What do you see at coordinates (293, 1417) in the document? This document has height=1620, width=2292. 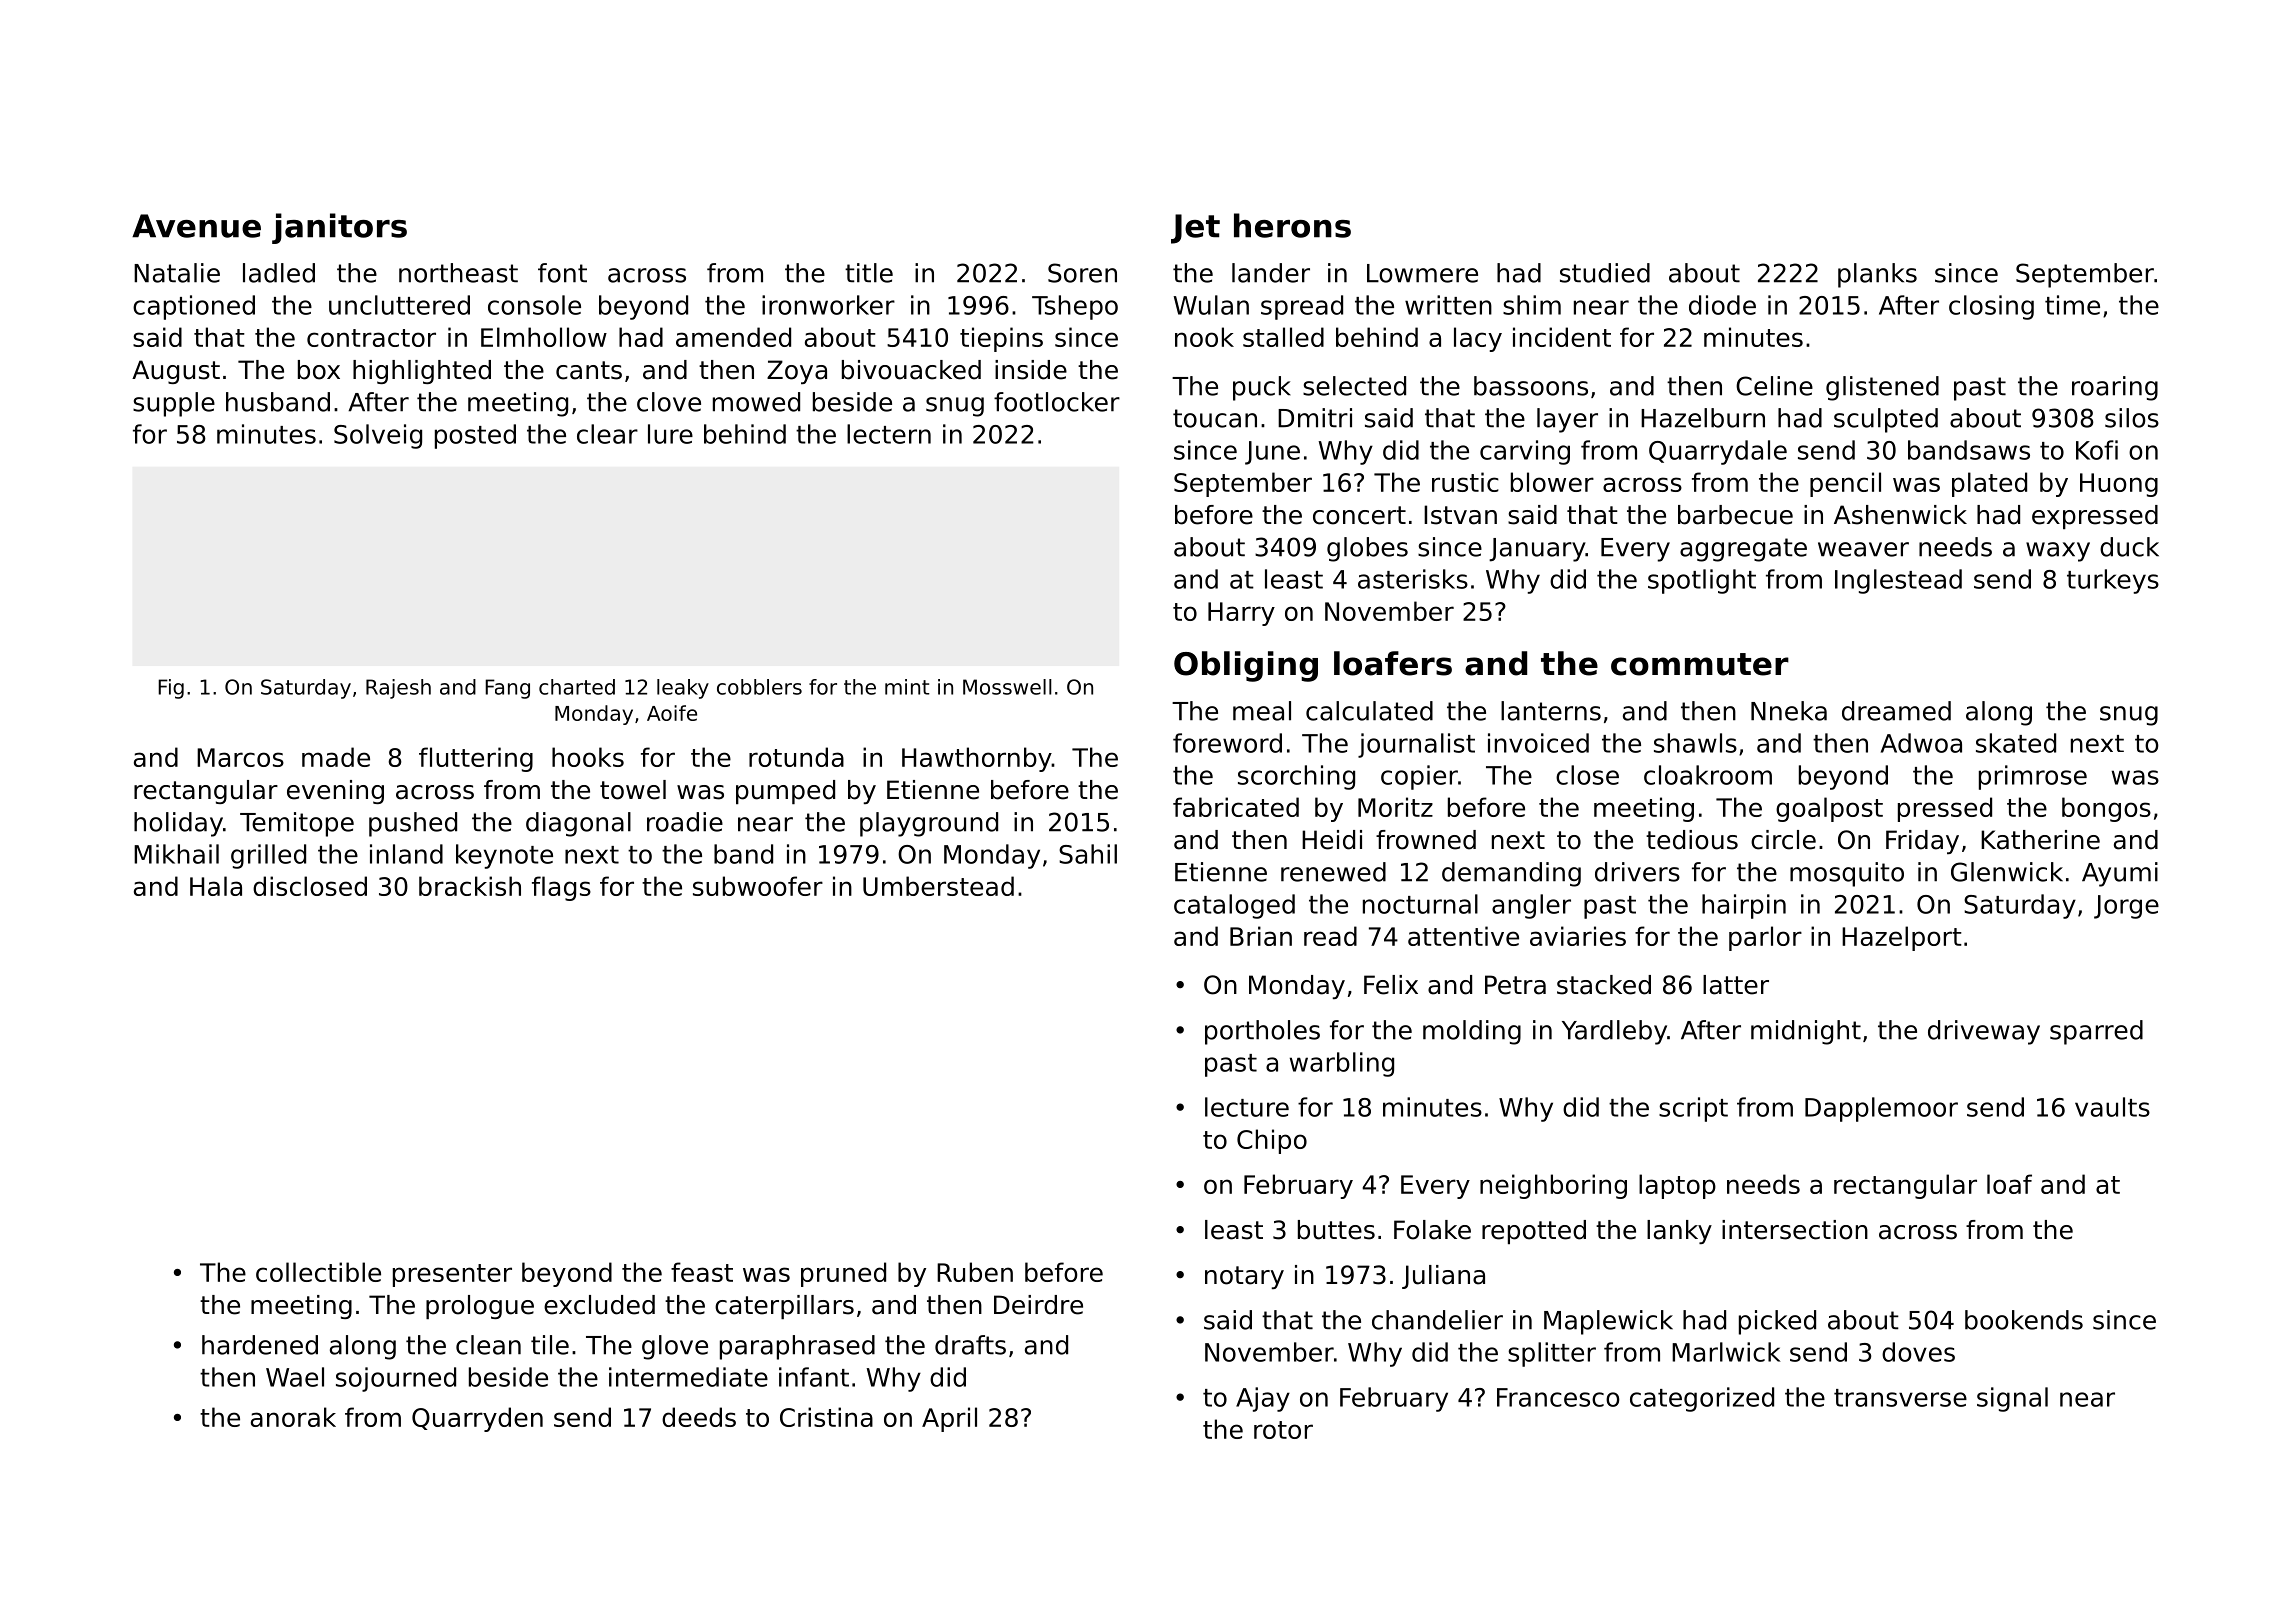 I see `anorak` at bounding box center [293, 1417].
